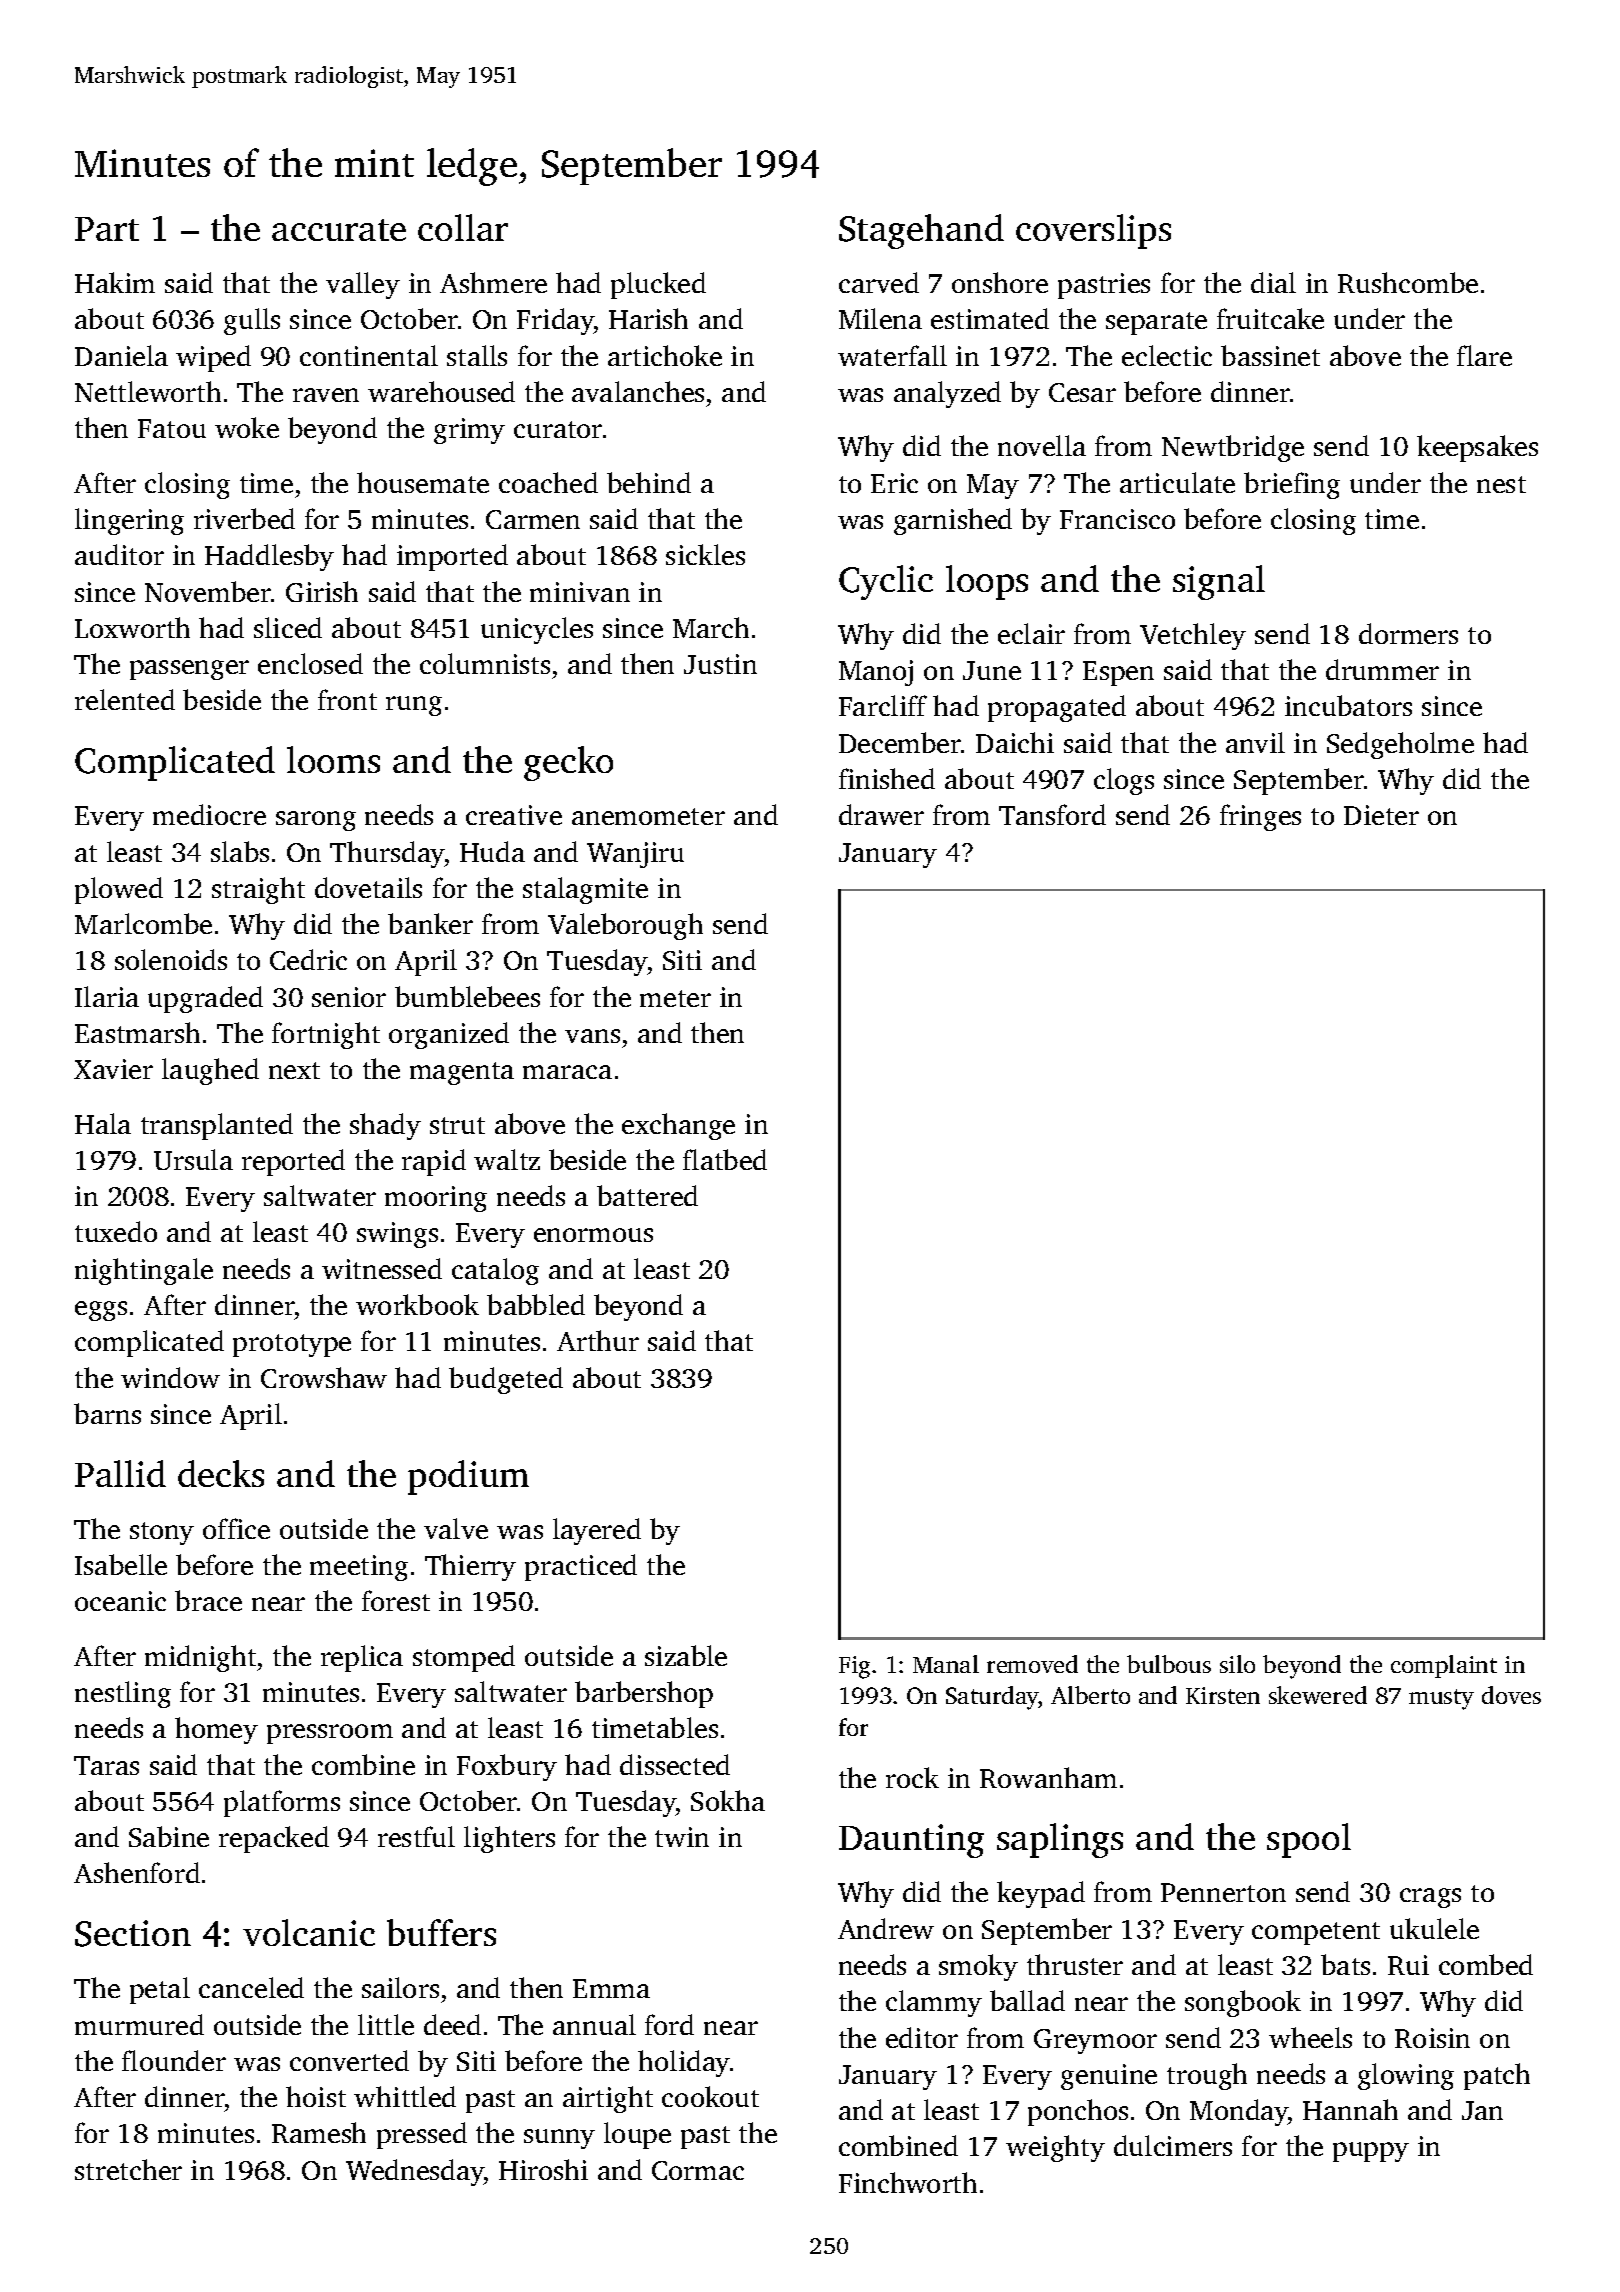 The width and height of the screenshot is (1620, 2292). Describe the element at coordinates (543, 2169) in the screenshot. I see `Hiroshi` at that location.
